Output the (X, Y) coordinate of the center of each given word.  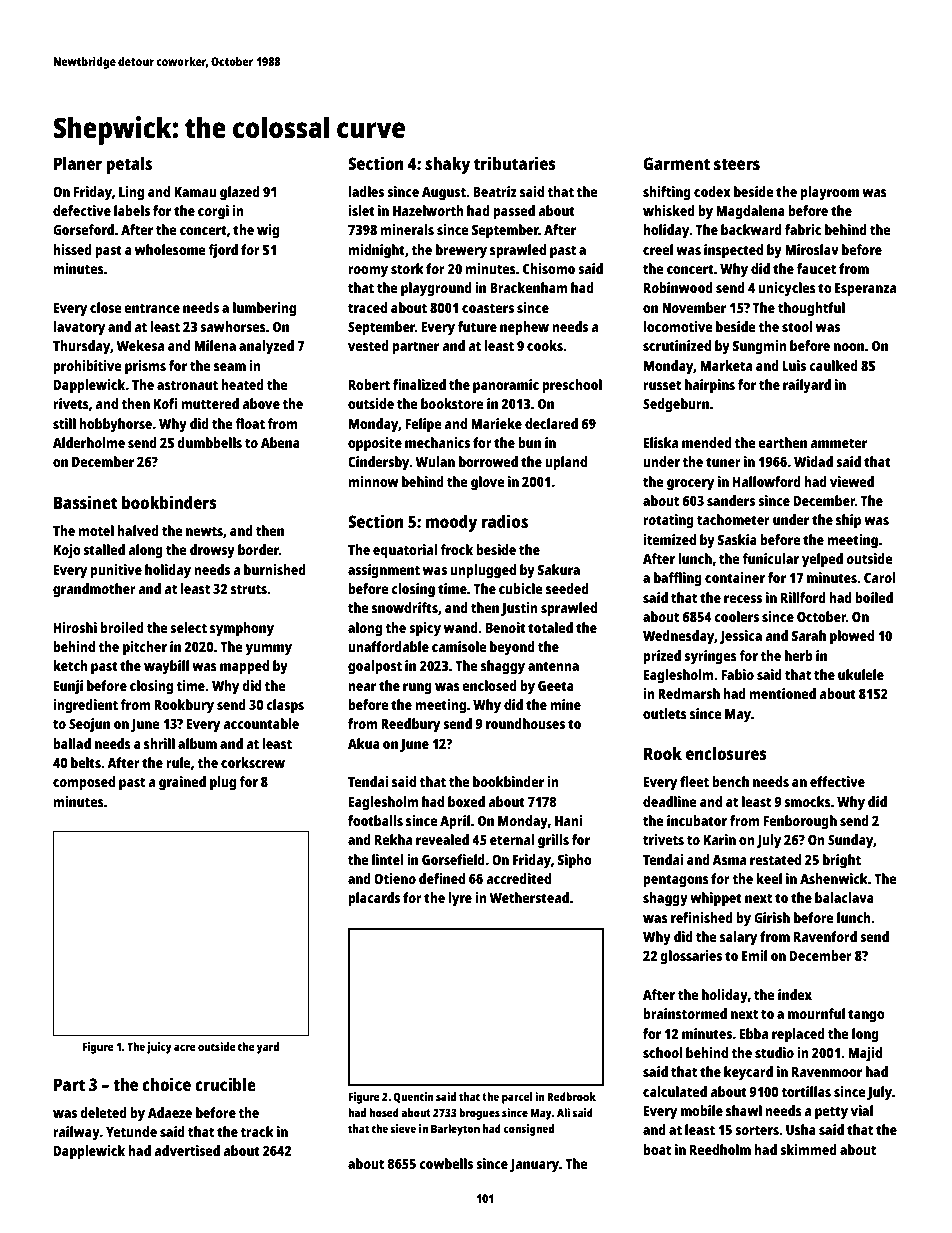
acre (185, 1047)
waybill (166, 667)
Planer (78, 163)
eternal (512, 839)
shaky (447, 165)
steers (737, 164)
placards (374, 899)
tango (866, 1016)
